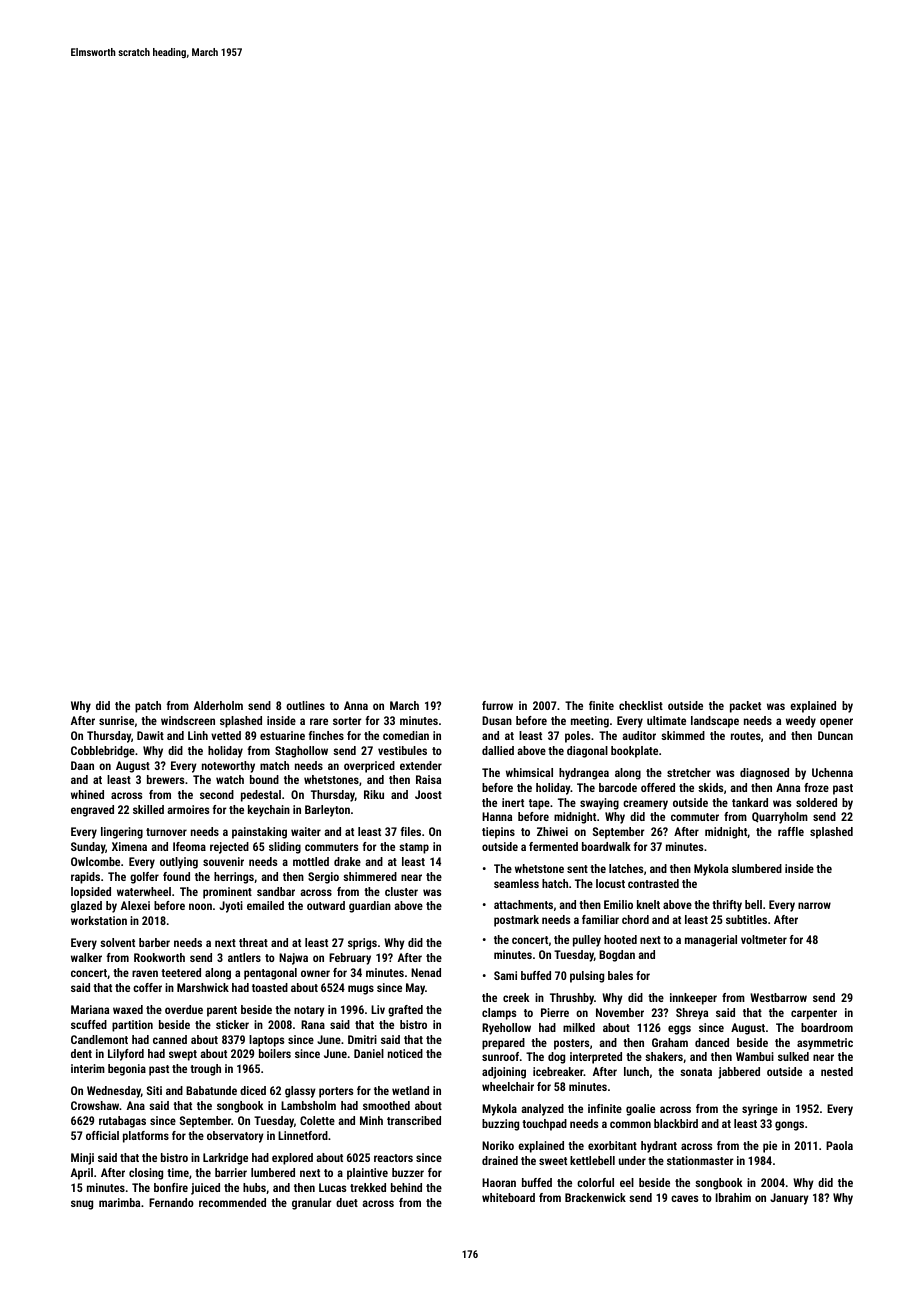 Image resolution: width=924 pixels, height=1308 pixels. Describe the element at coordinates (148, 707) in the screenshot. I see `patch` at that location.
